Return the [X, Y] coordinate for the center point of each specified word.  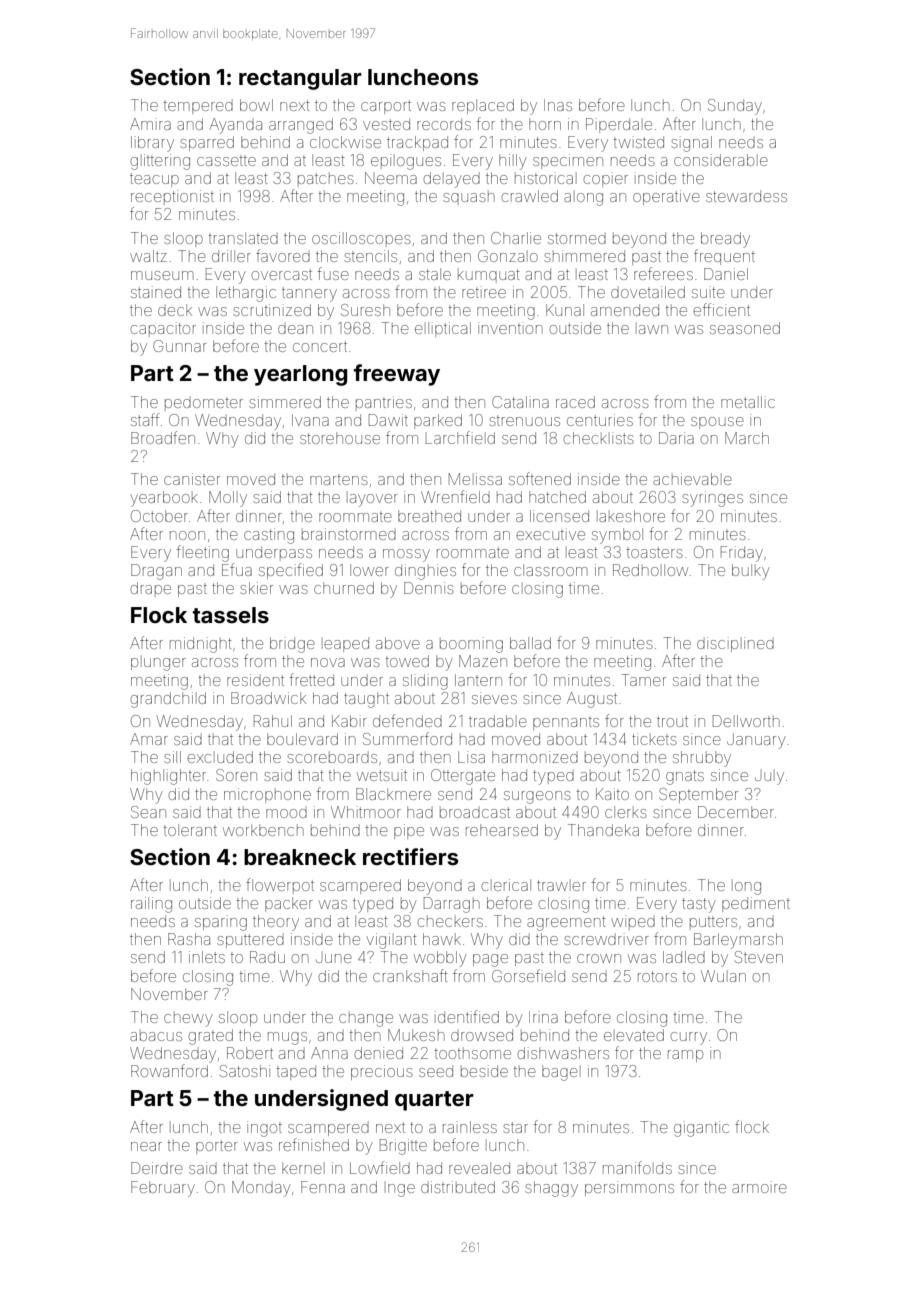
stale [435, 274]
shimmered [584, 256]
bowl [256, 105]
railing [151, 905]
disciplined [735, 644]
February [163, 1189]
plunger [158, 663]
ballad [530, 643]
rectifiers [410, 856]
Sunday [735, 107]
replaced [483, 106]
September [698, 795]
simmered [285, 402]
